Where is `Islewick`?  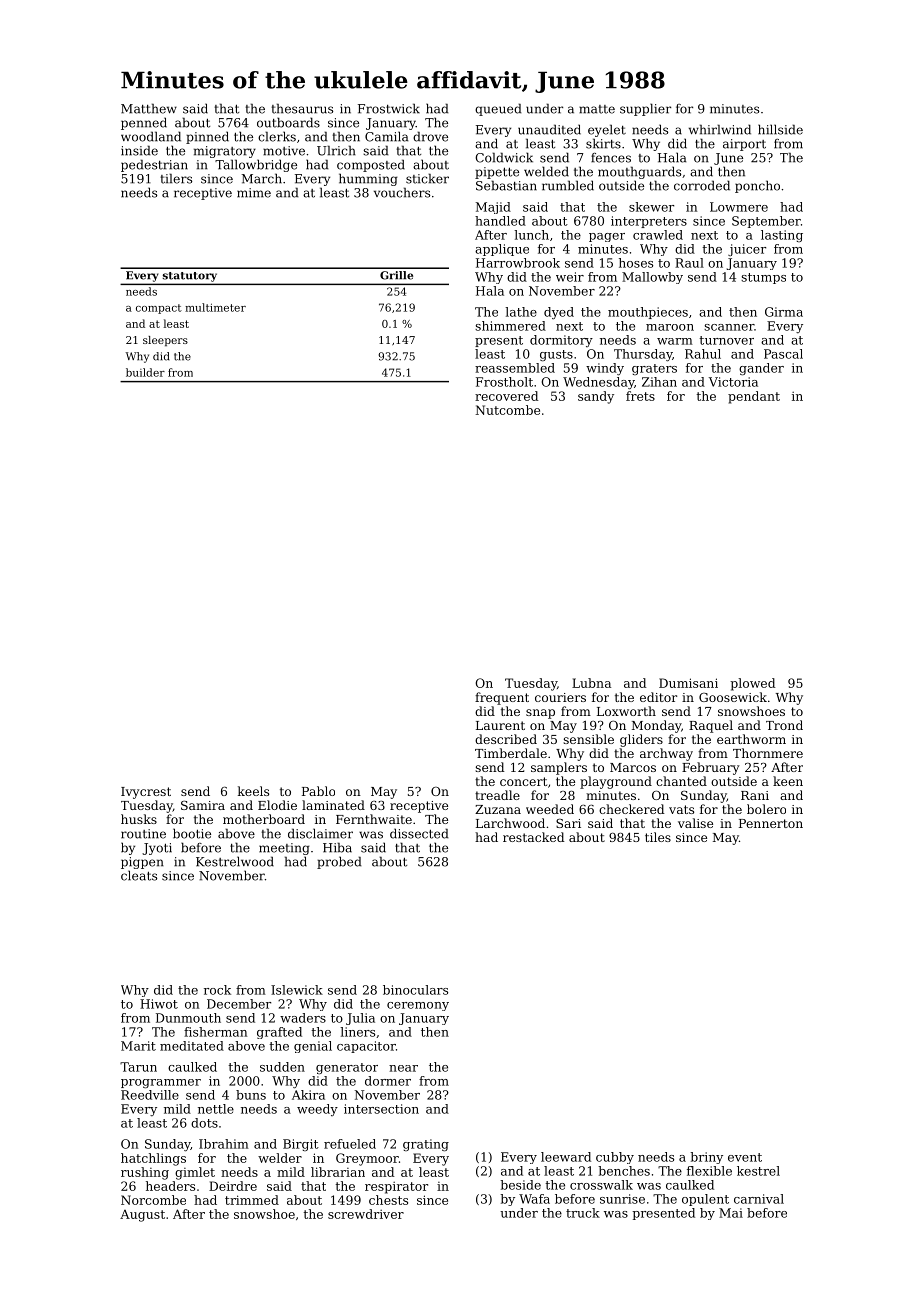 Islewick is located at coordinates (297, 990).
